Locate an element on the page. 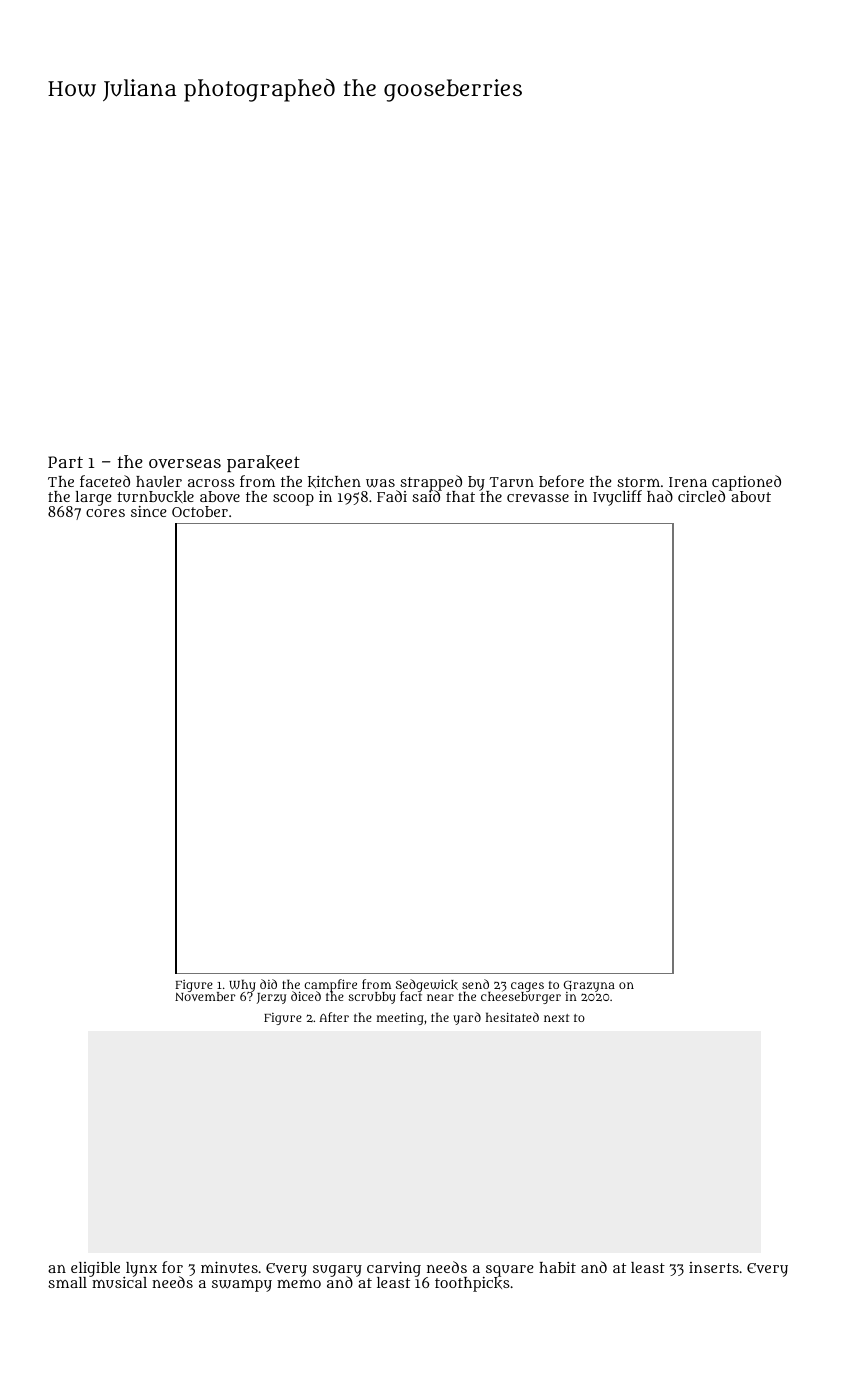 Image resolution: width=849 pixels, height=1400 pixels. Grazyna is located at coordinates (589, 986).
